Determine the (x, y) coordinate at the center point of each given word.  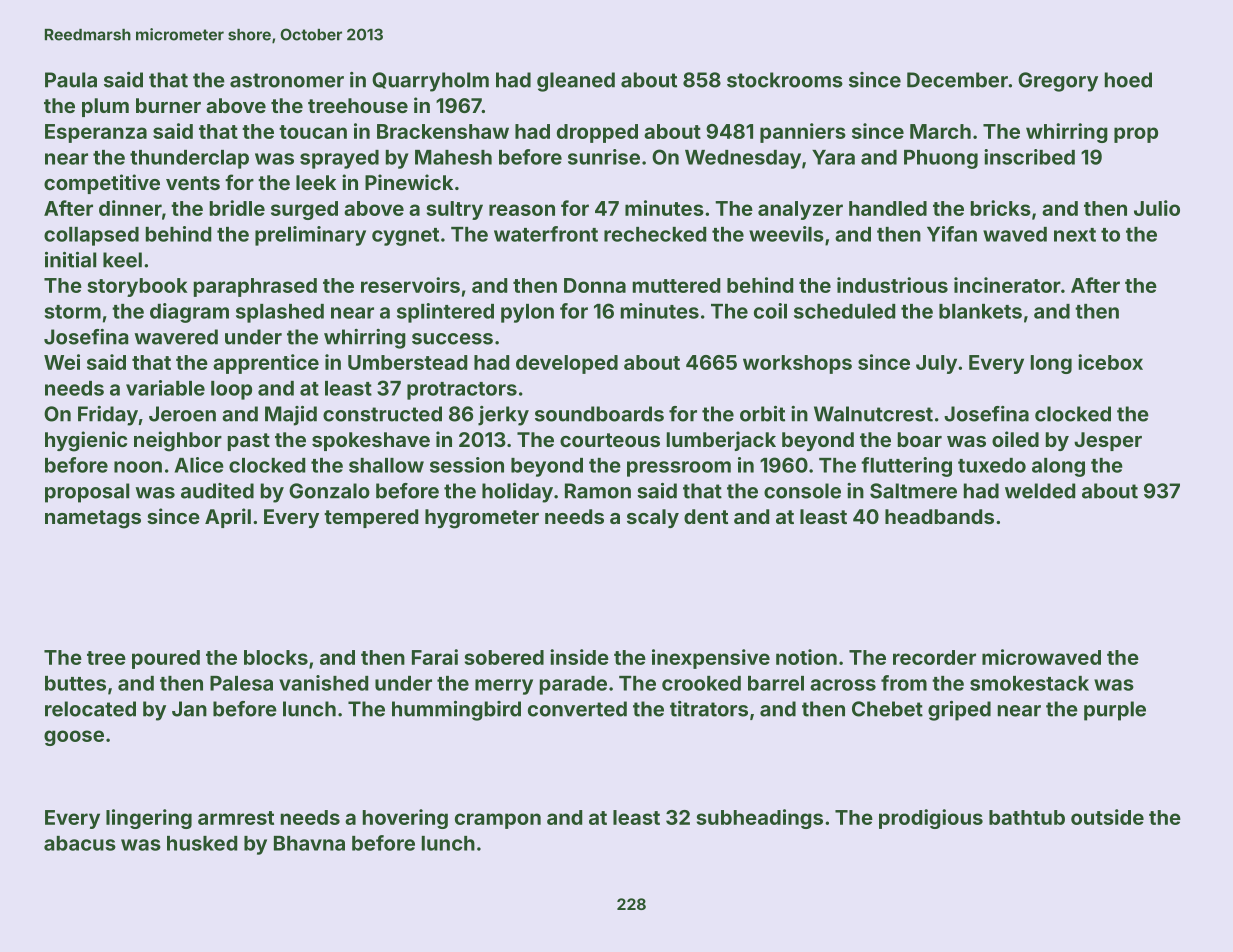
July (936, 364)
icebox (1110, 362)
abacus (80, 843)
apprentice (266, 364)
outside (1107, 817)
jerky (503, 416)
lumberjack (721, 441)
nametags (93, 519)
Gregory (1058, 82)
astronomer (287, 80)
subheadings (760, 819)
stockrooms (785, 80)
